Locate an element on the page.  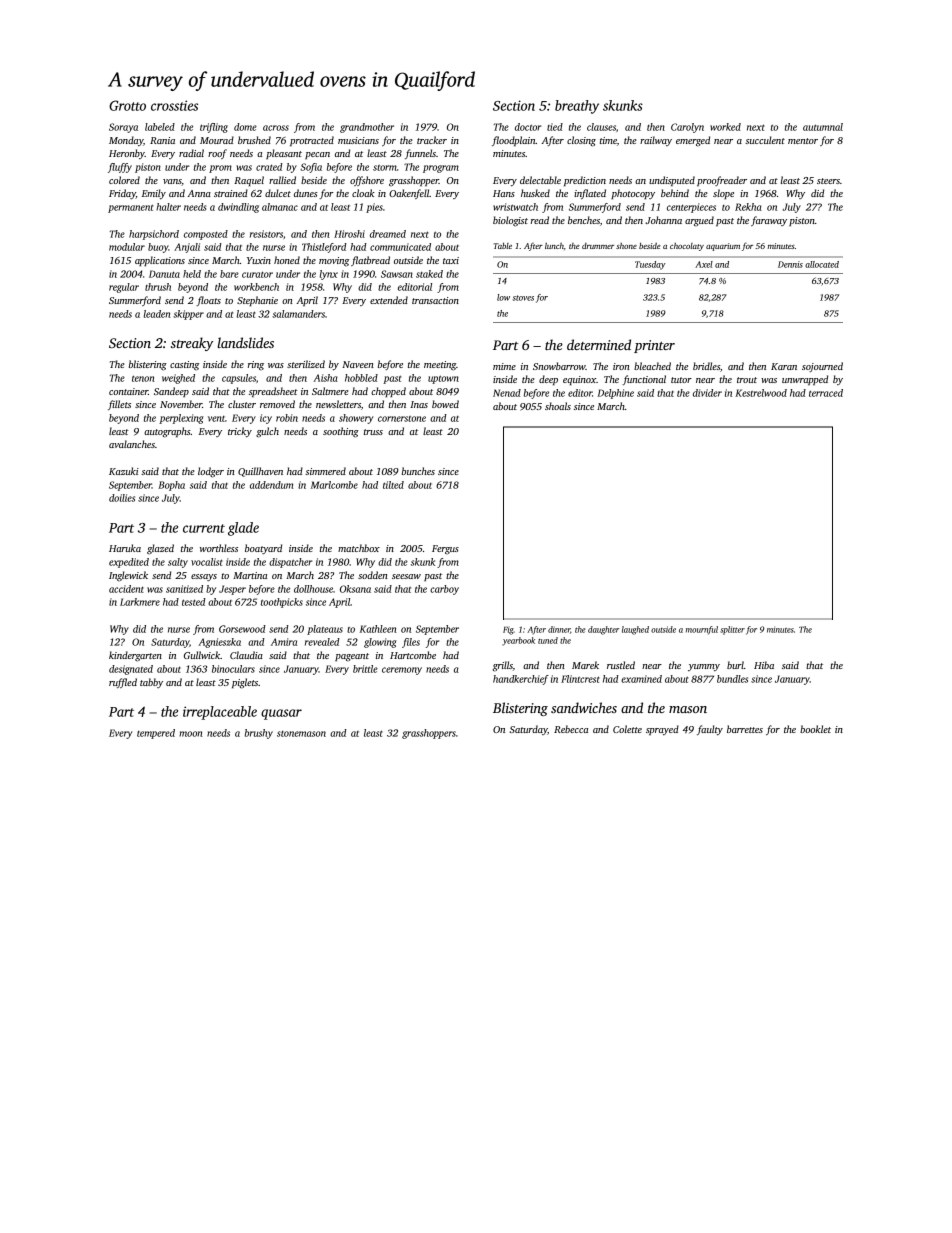
autumnal is located at coordinates (823, 127).
